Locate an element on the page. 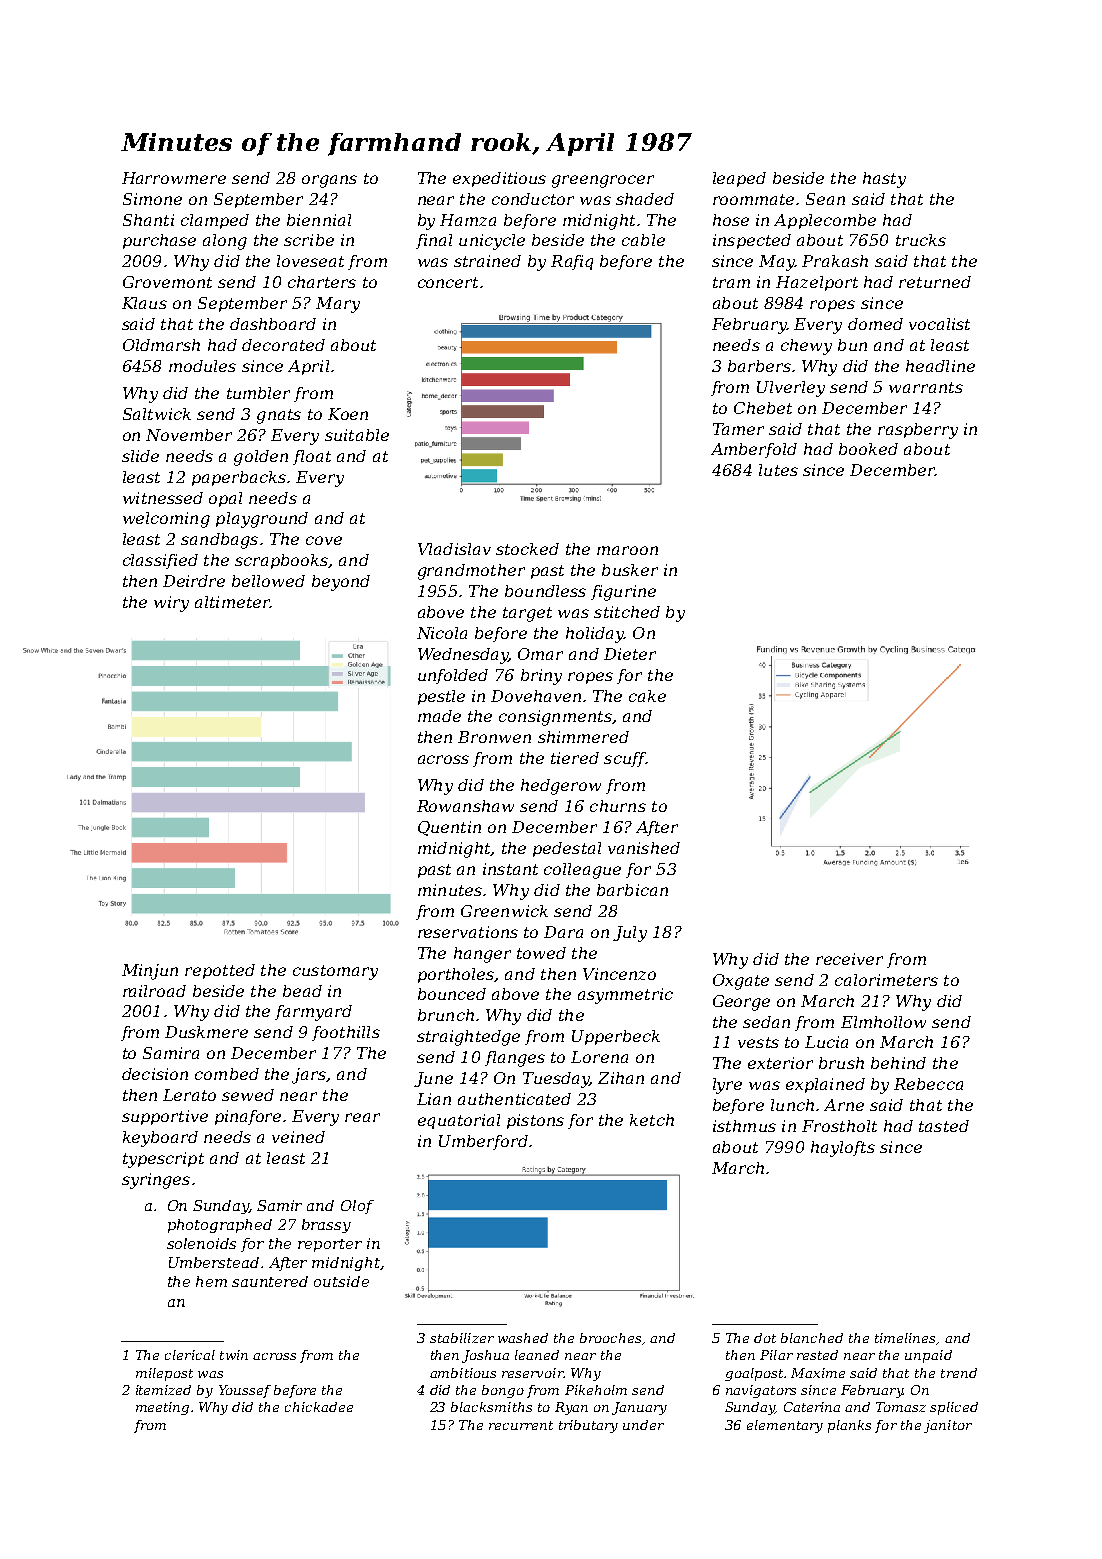 The width and height of the page is (1102, 1559). Tamer is located at coordinates (738, 429).
